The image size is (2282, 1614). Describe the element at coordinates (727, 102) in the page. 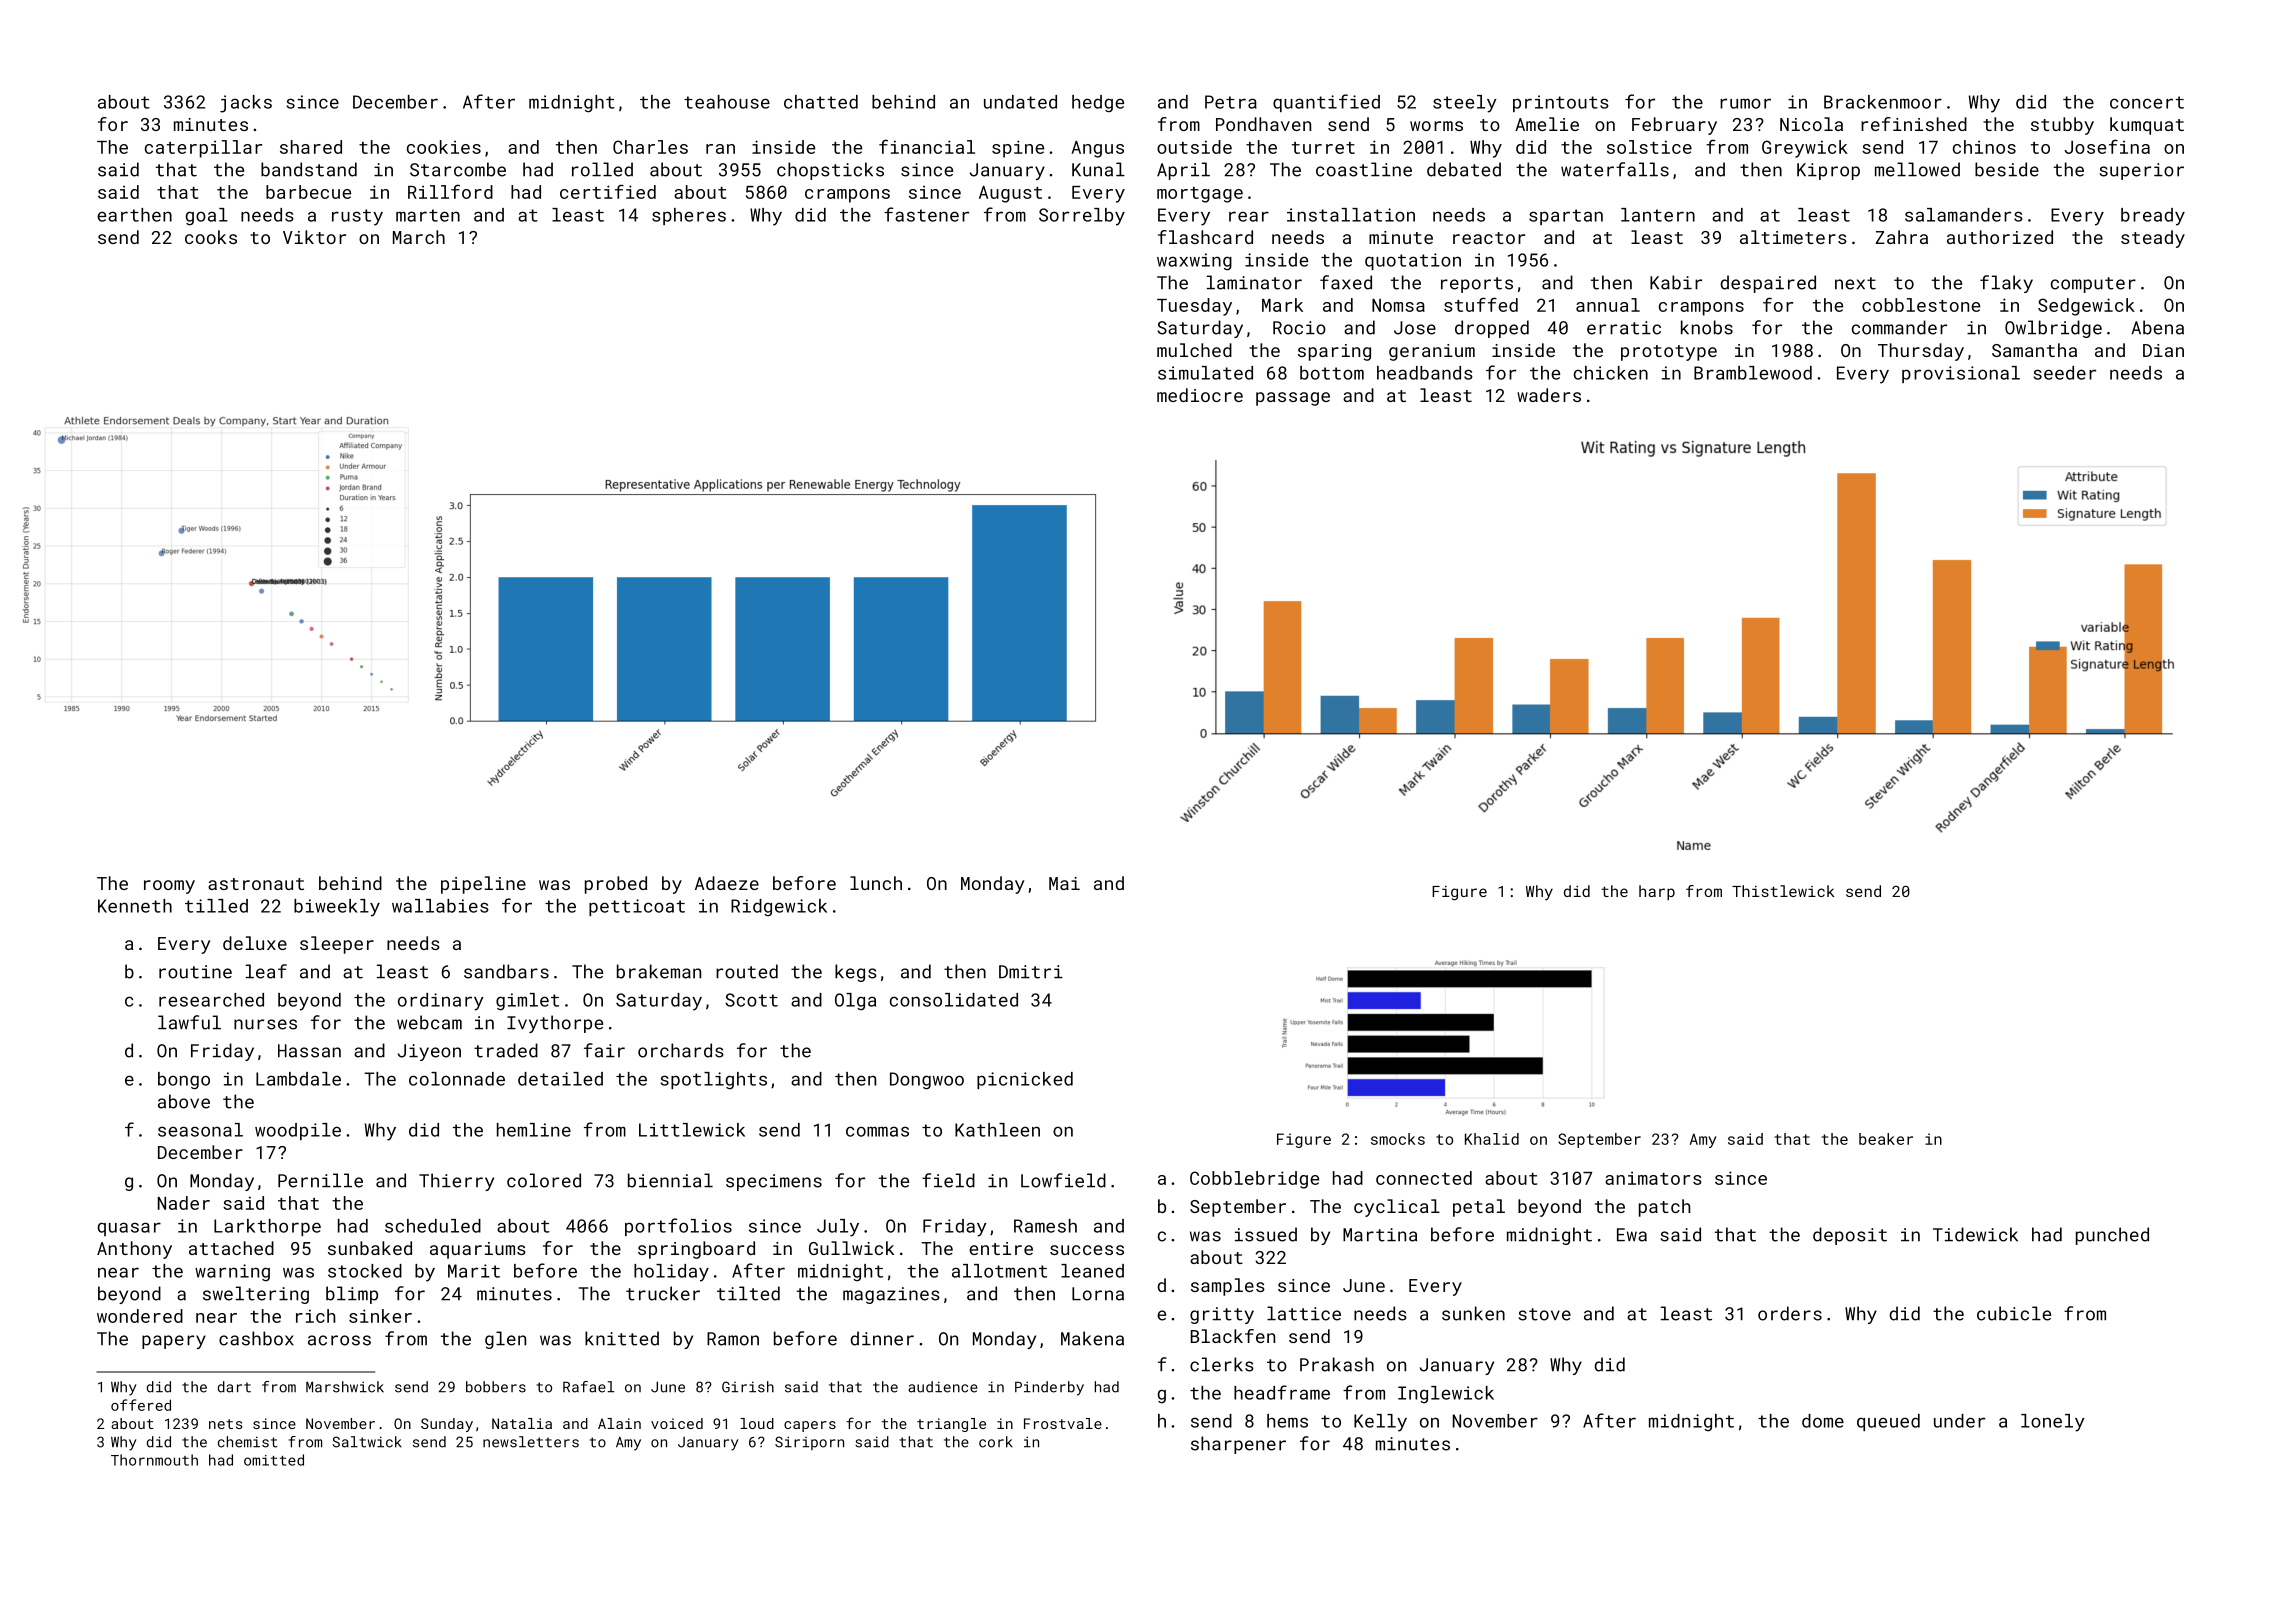

I see `teahouse` at that location.
